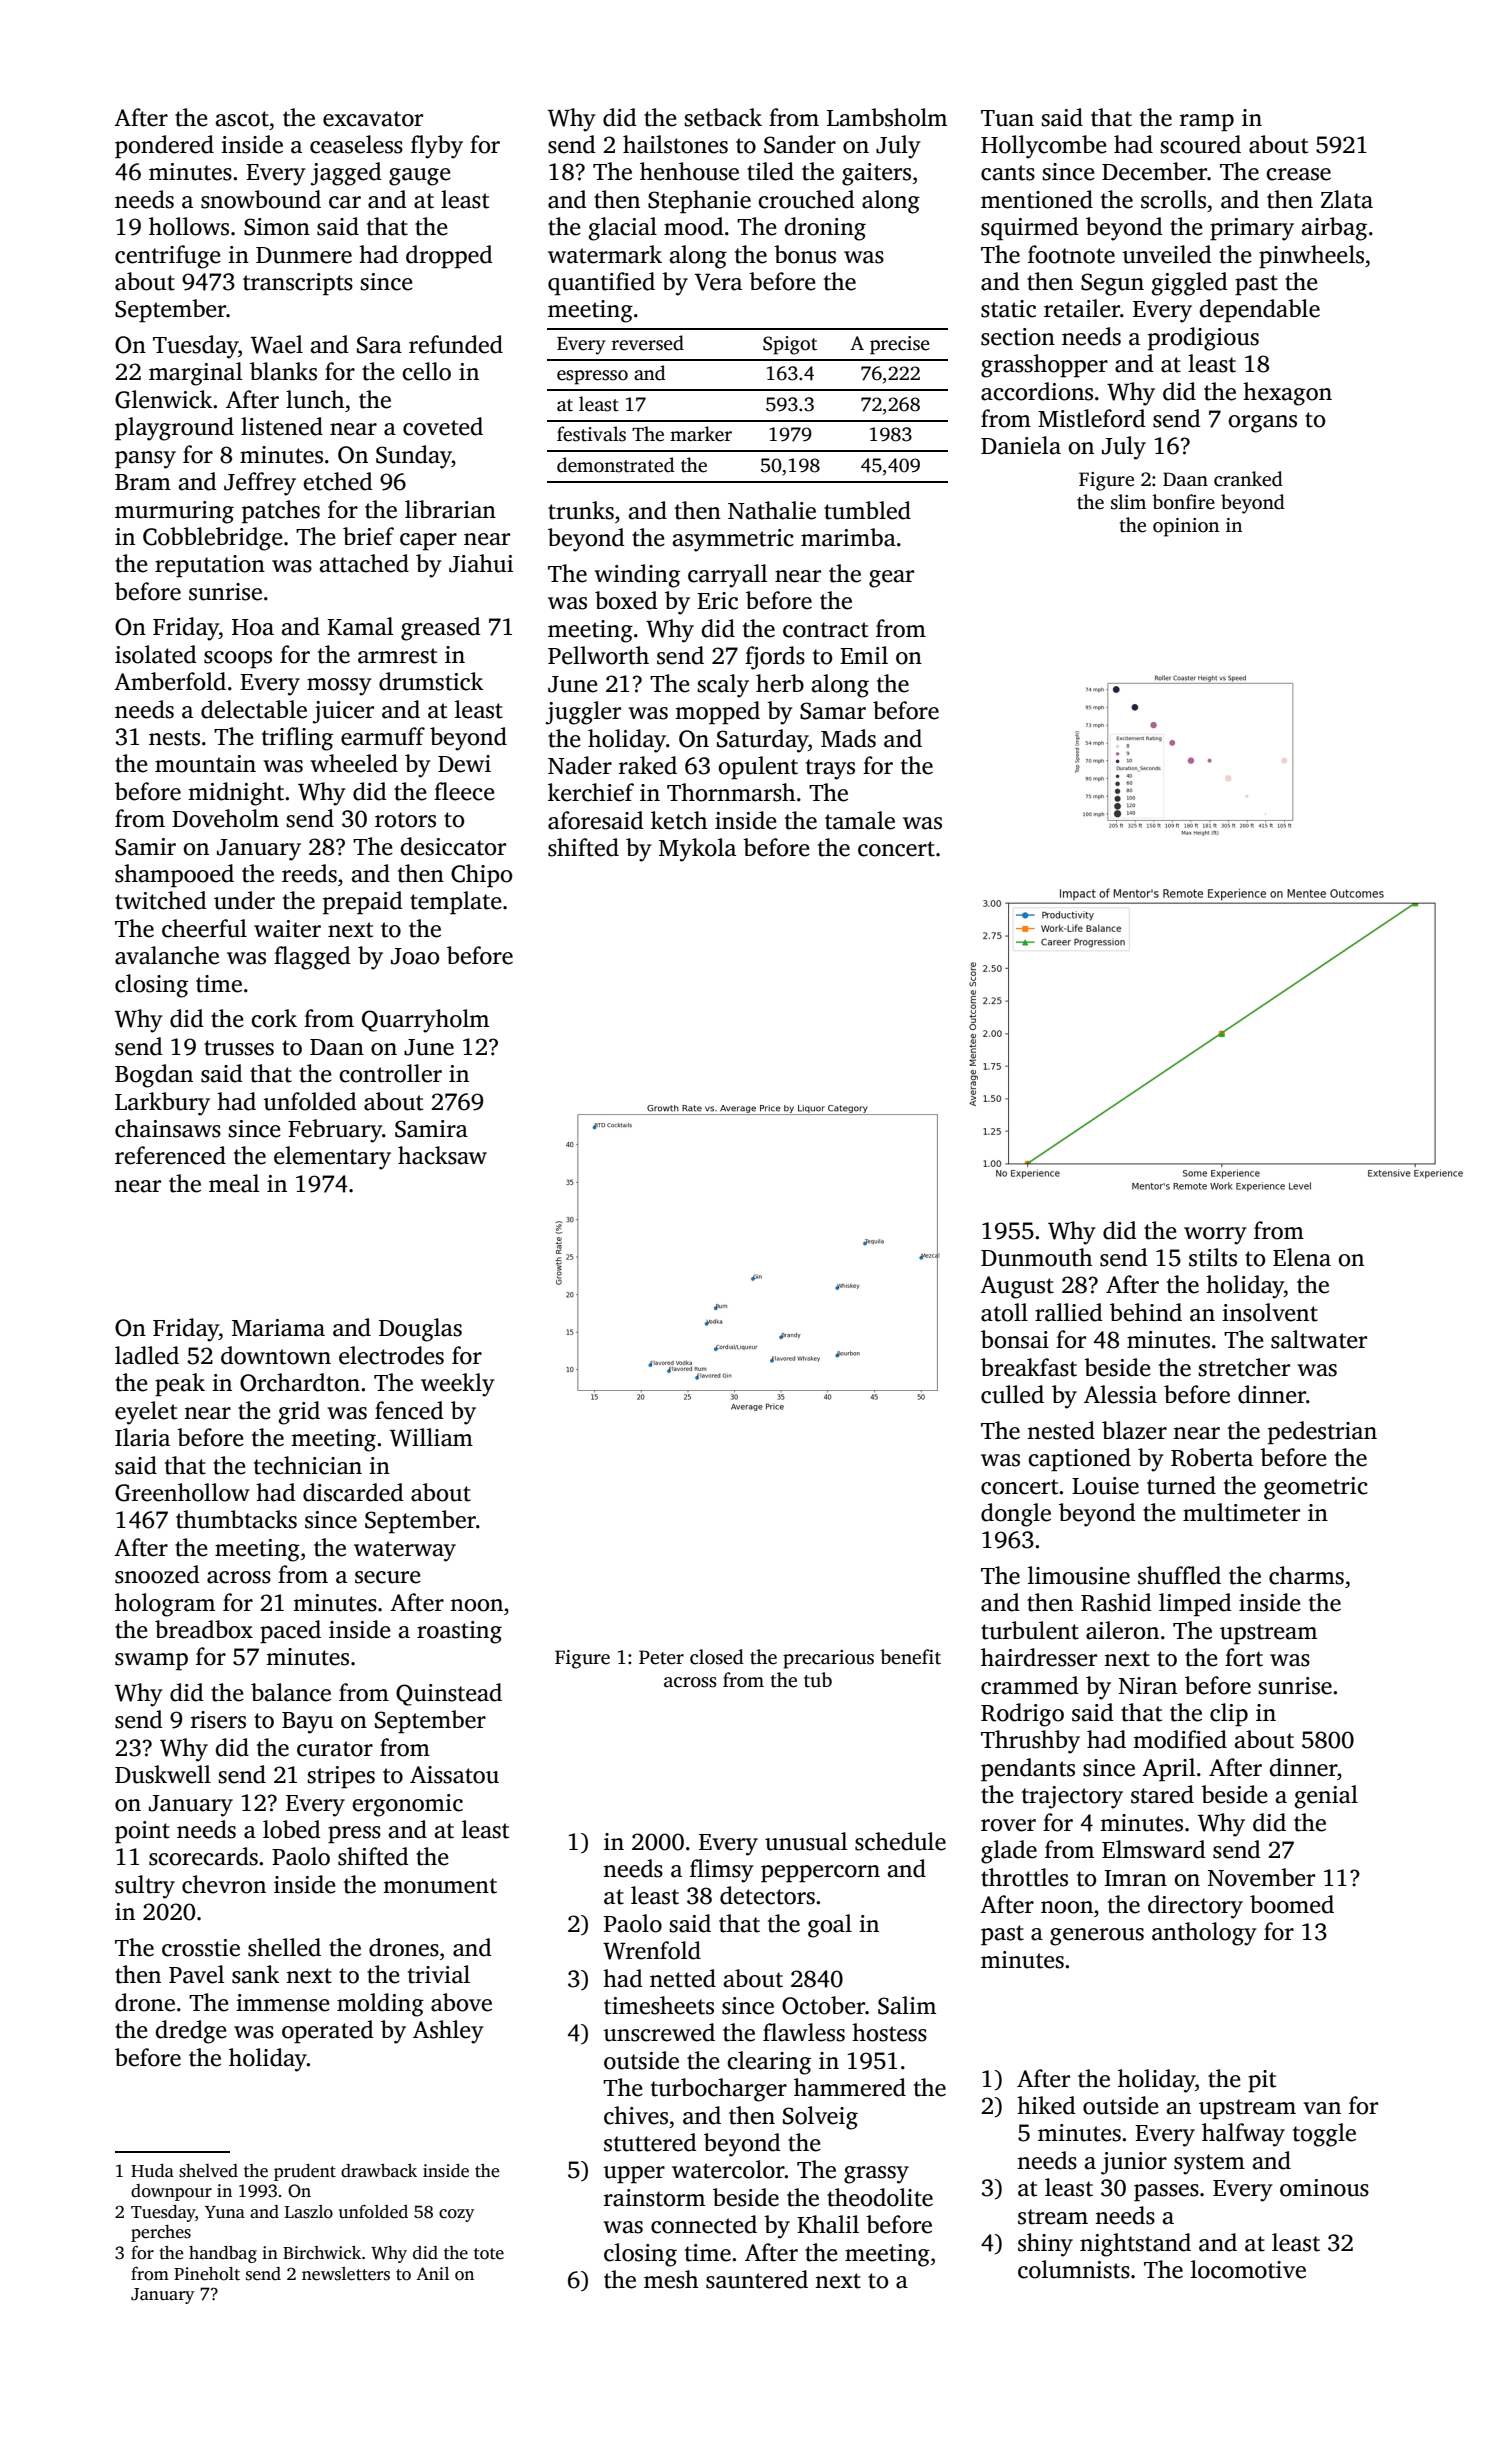  Describe the element at coordinates (910, 1657) in the screenshot. I see `benefit` at that location.
